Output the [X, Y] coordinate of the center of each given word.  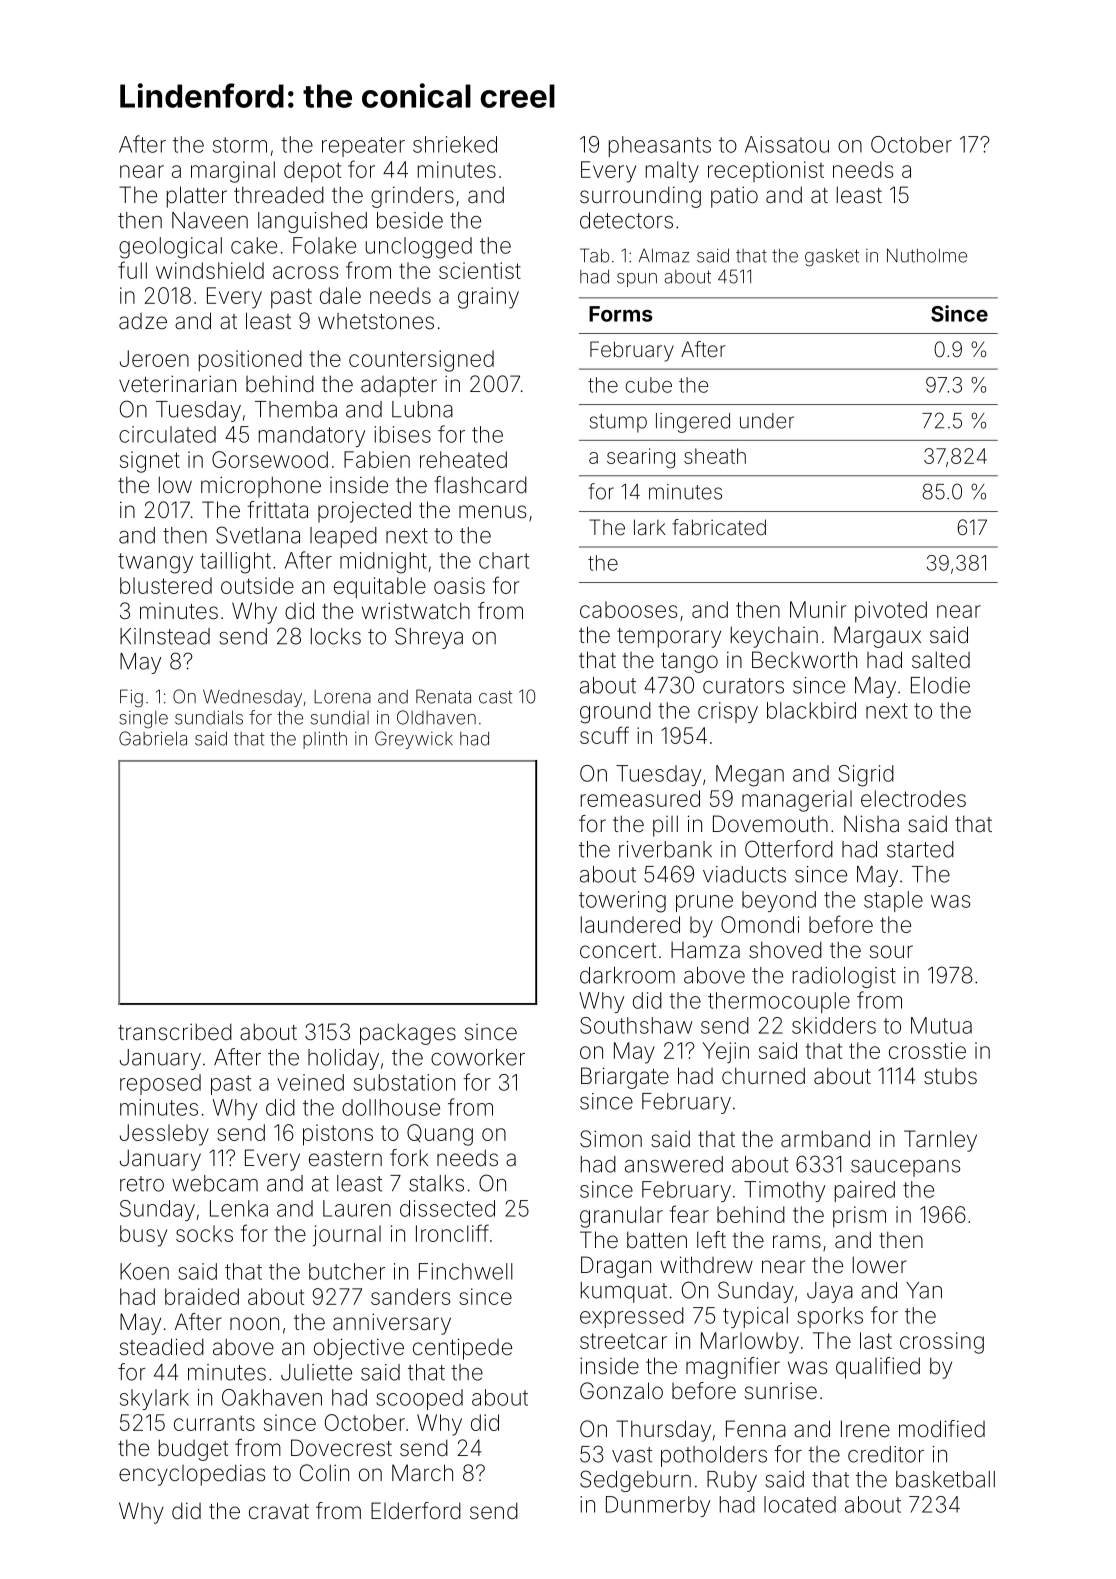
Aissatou [787, 144]
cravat [279, 1512]
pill [665, 826]
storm [240, 145]
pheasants [660, 146]
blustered [166, 585]
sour [891, 951]
